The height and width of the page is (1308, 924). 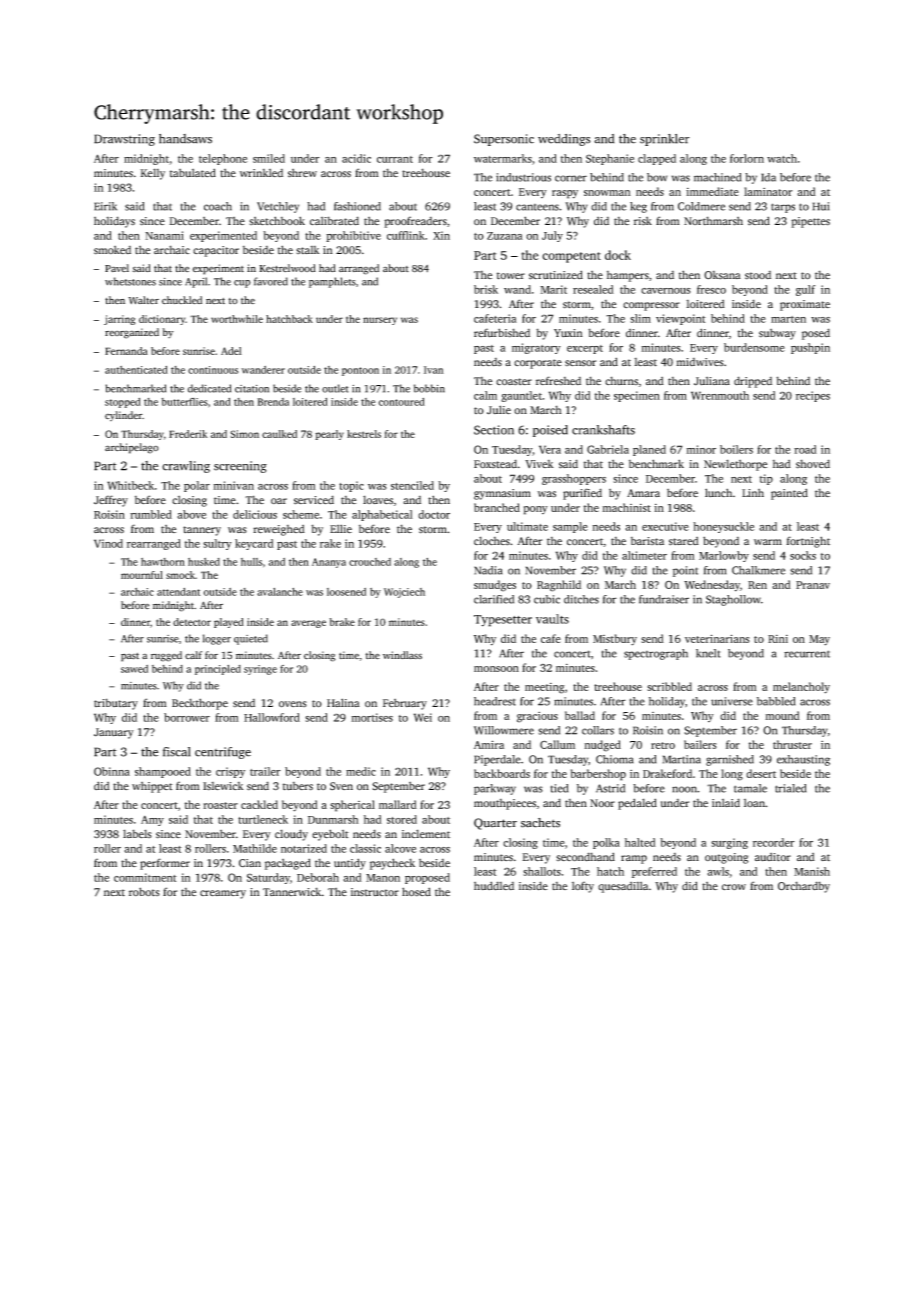 What do you see at coordinates (197, 486) in the page?
I see `polar` at bounding box center [197, 486].
